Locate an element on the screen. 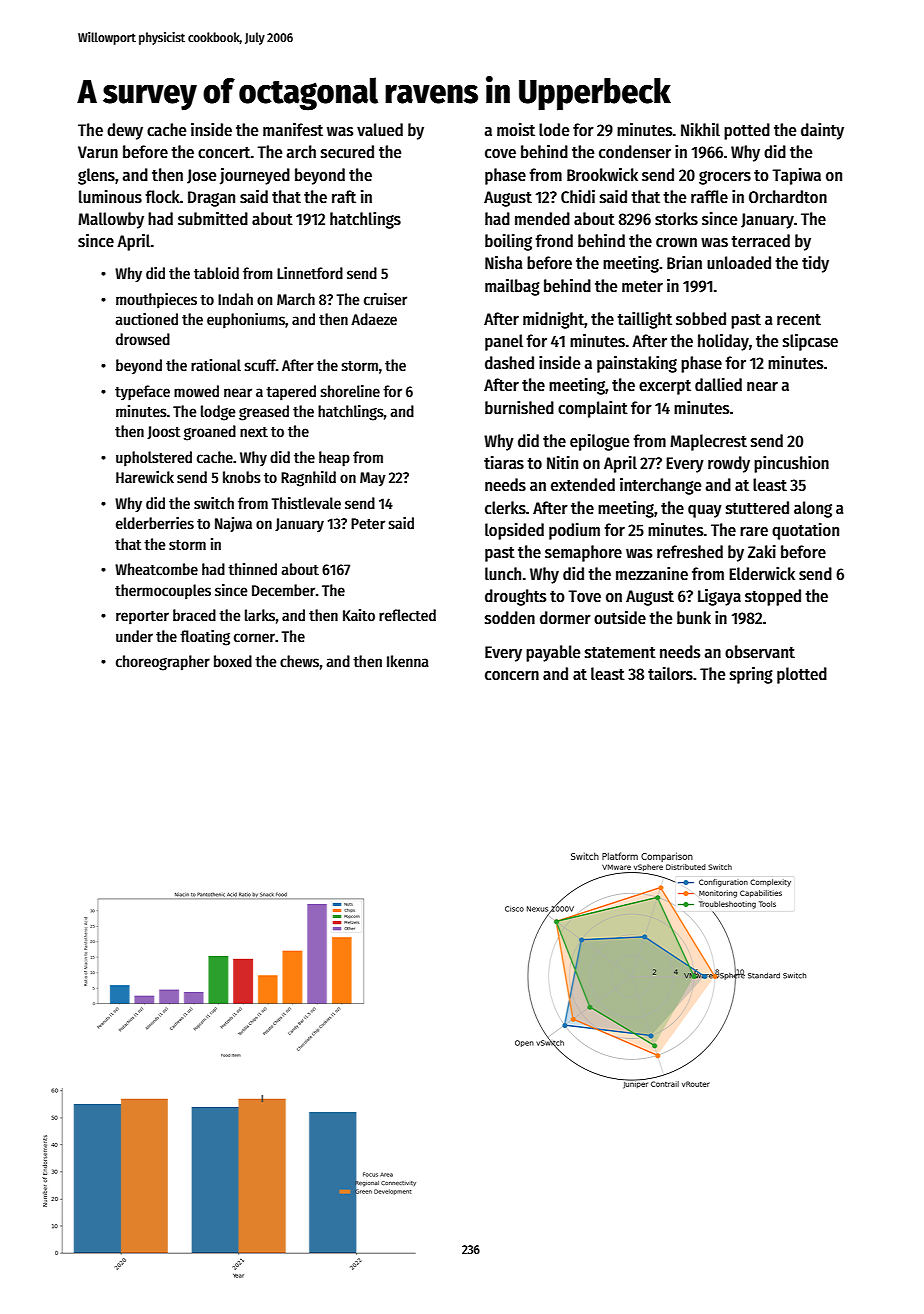  pincushion is located at coordinates (791, 464).
